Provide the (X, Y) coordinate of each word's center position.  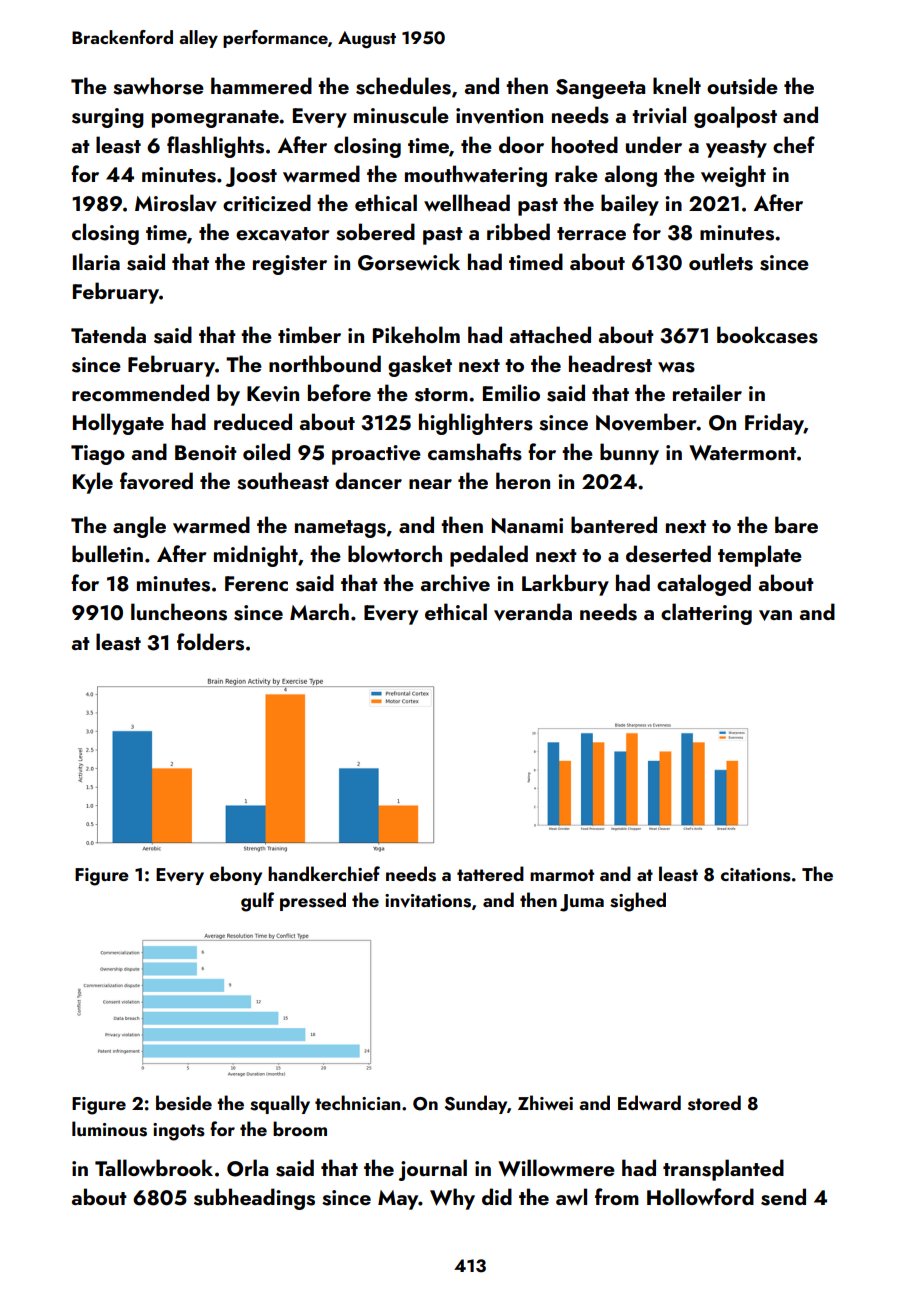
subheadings (254, 1199)
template (760, 556)
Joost (251, 177)
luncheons (179, 612)
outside (742, 86)
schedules (403, 86)
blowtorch (395, 553)
